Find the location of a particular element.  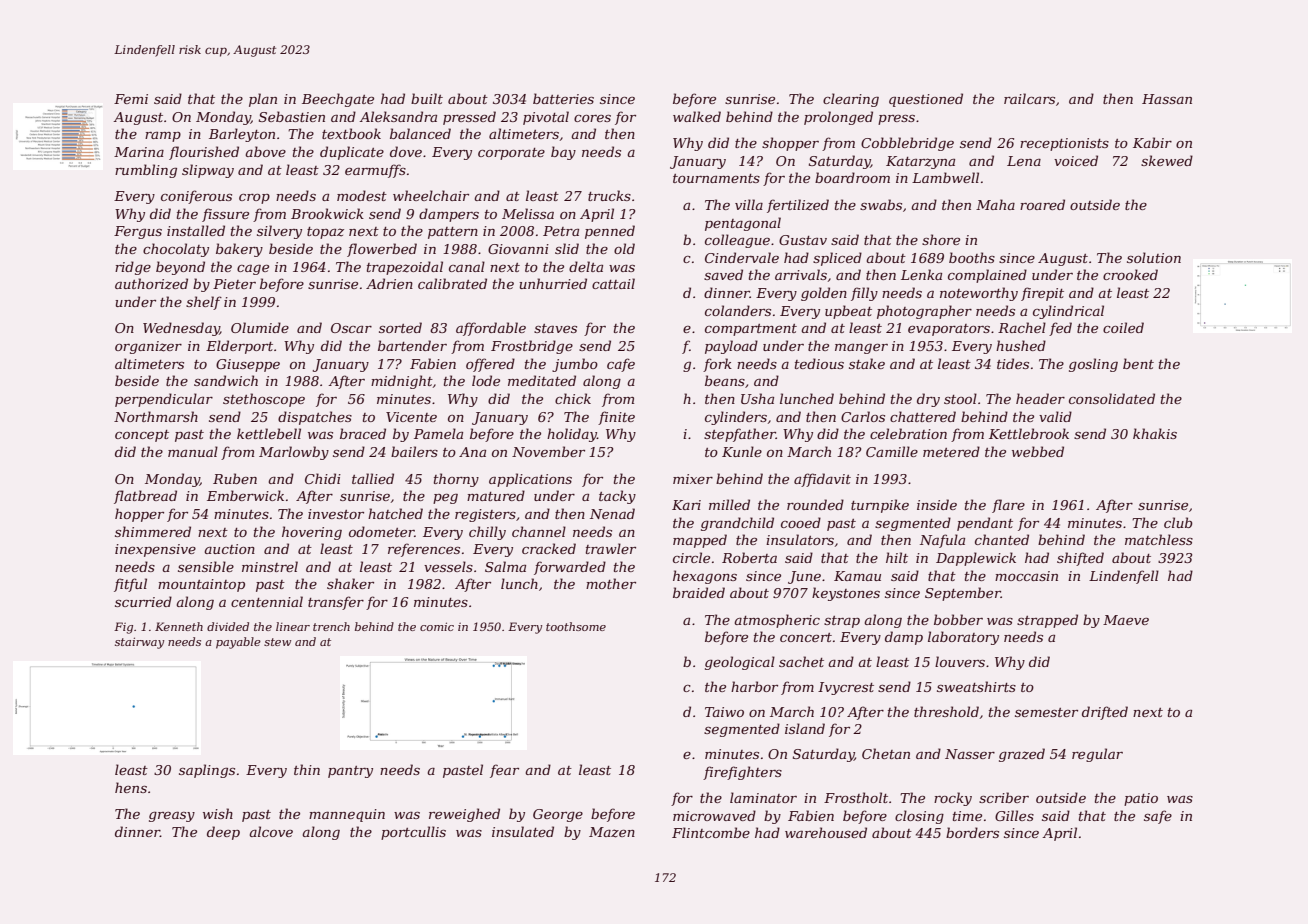

stew is located at coordinates (277, 642).
